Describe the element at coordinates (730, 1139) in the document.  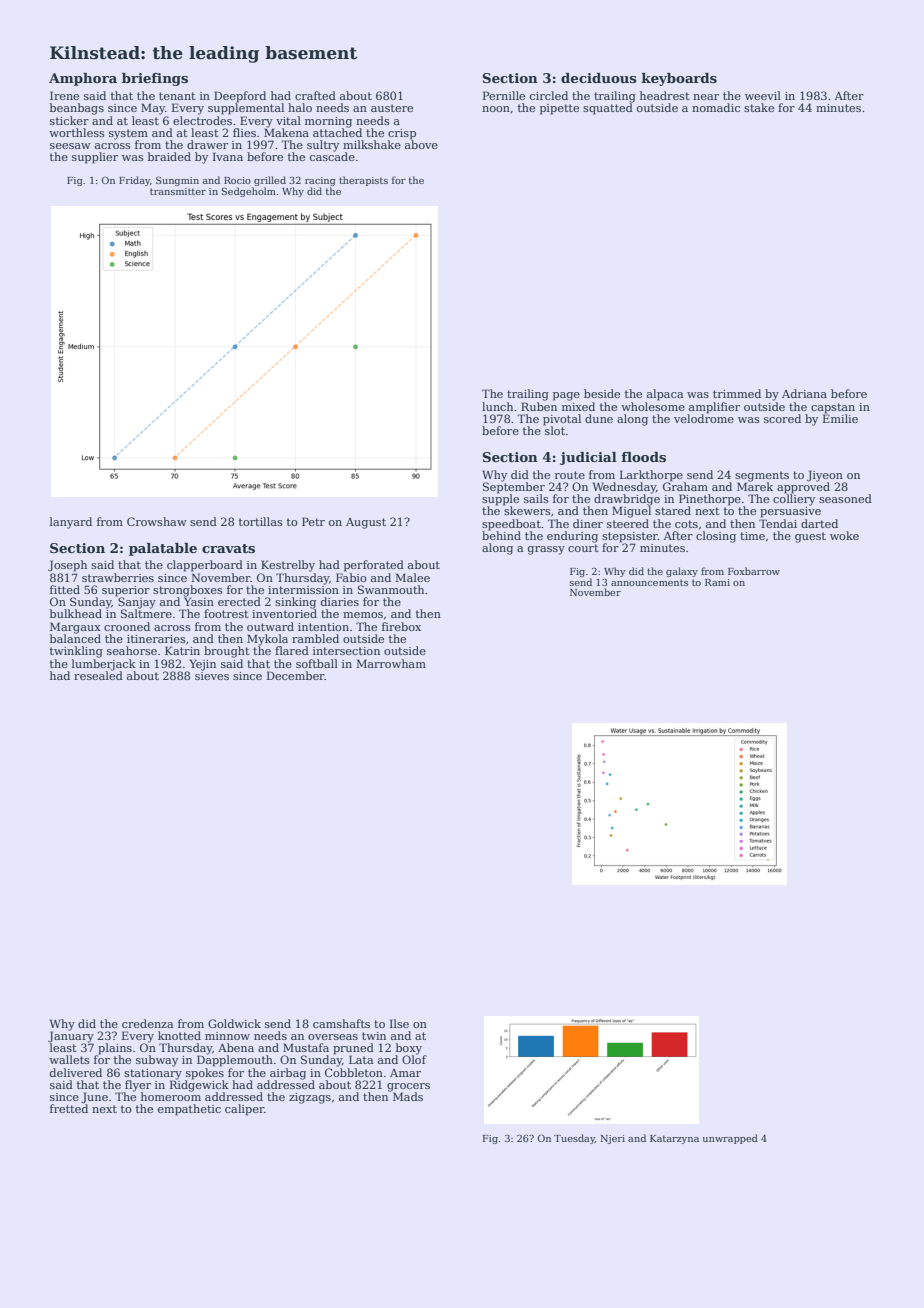
I see `unwrapped` at that location.
